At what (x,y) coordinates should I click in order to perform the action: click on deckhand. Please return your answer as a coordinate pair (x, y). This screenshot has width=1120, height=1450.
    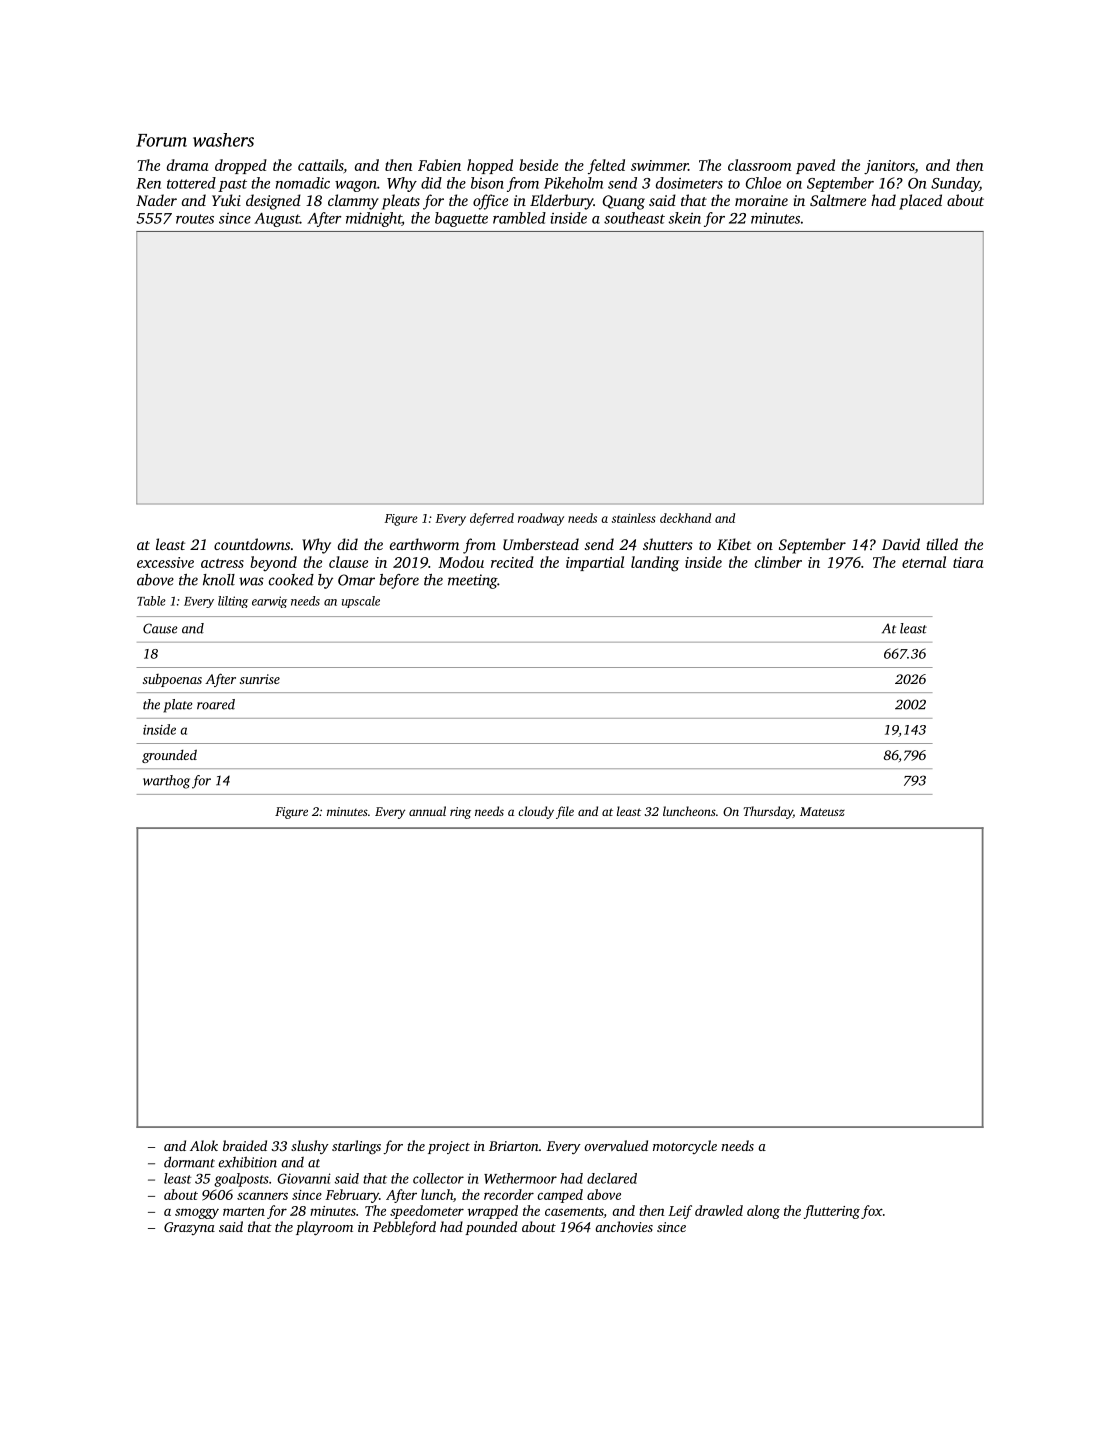
    Looking at the image, I should click on (685, 518).
